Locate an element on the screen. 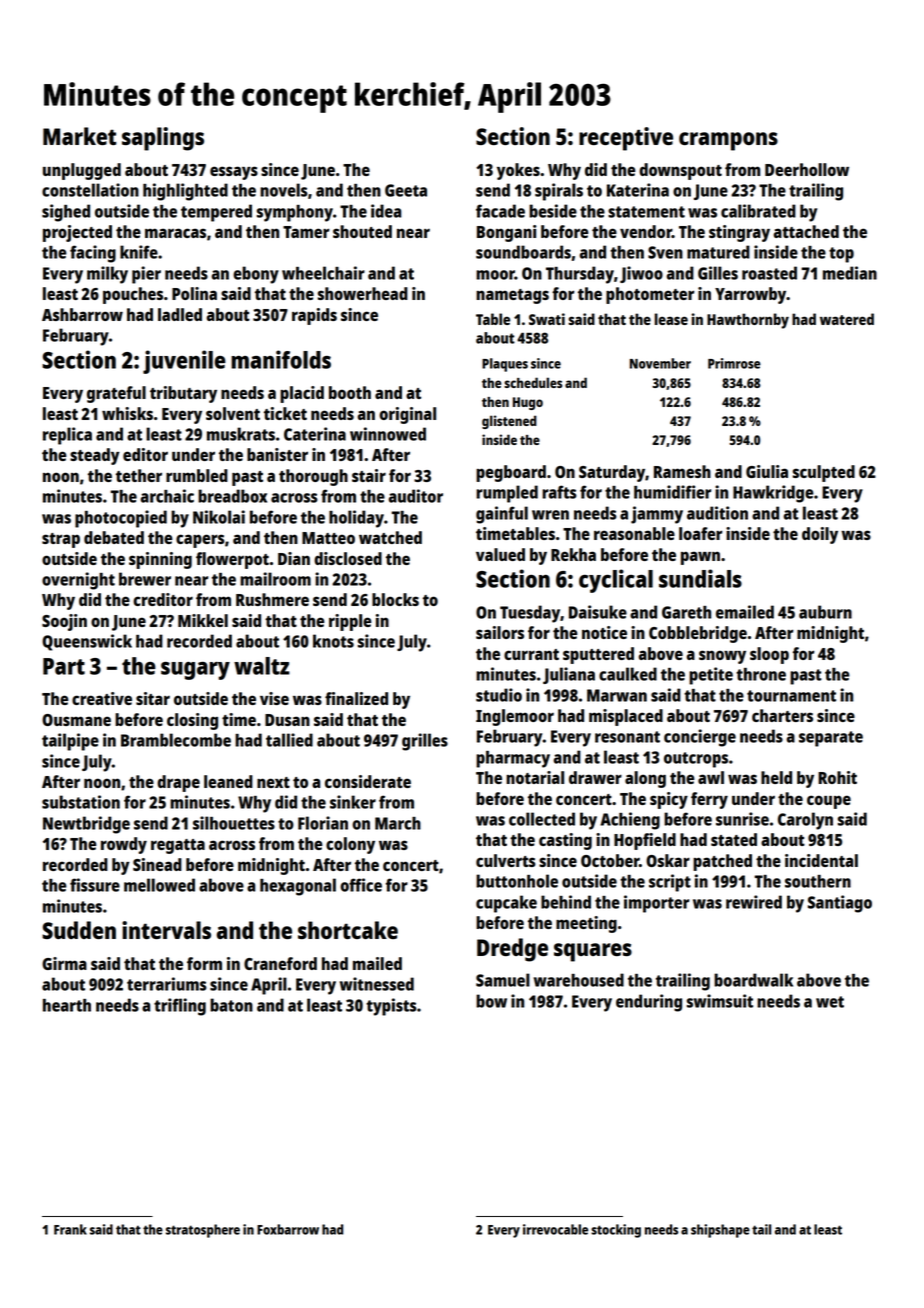 The width and height of the screenshot is (924, 1308). crampons is located at coordinates (728, 141).
